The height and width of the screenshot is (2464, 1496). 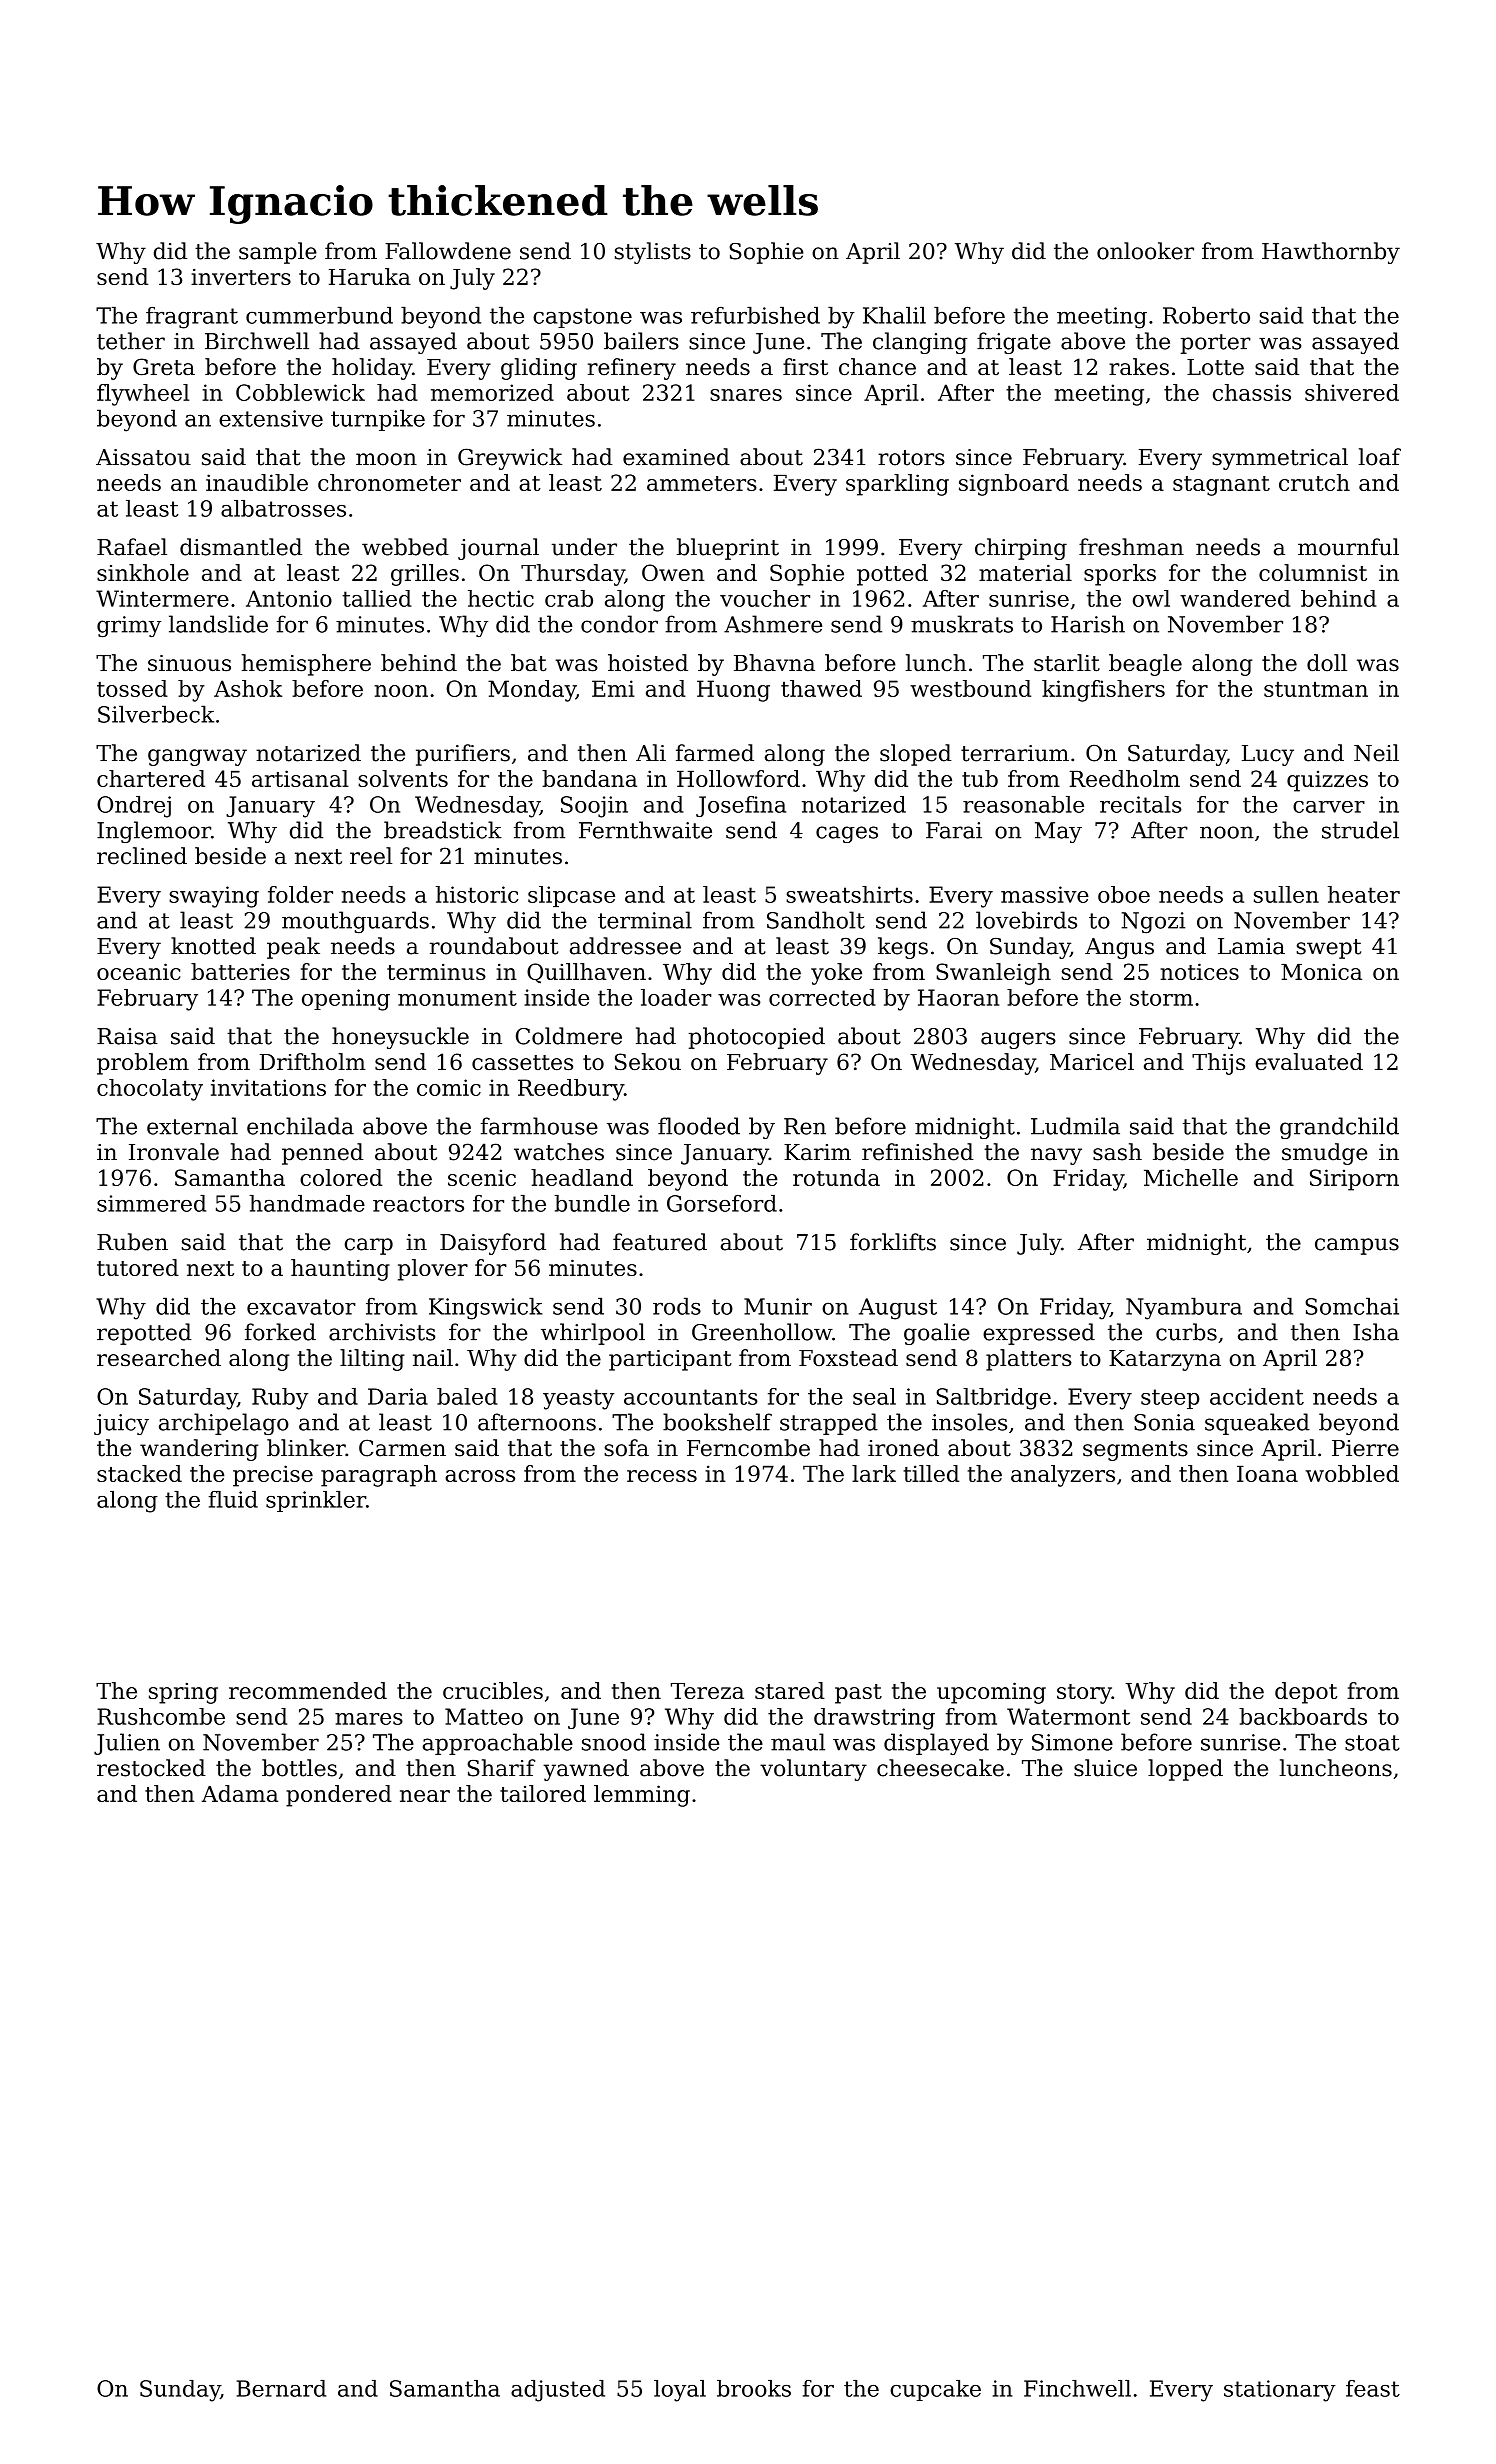 I want to click on plover, so click(x=433, y=1270).
